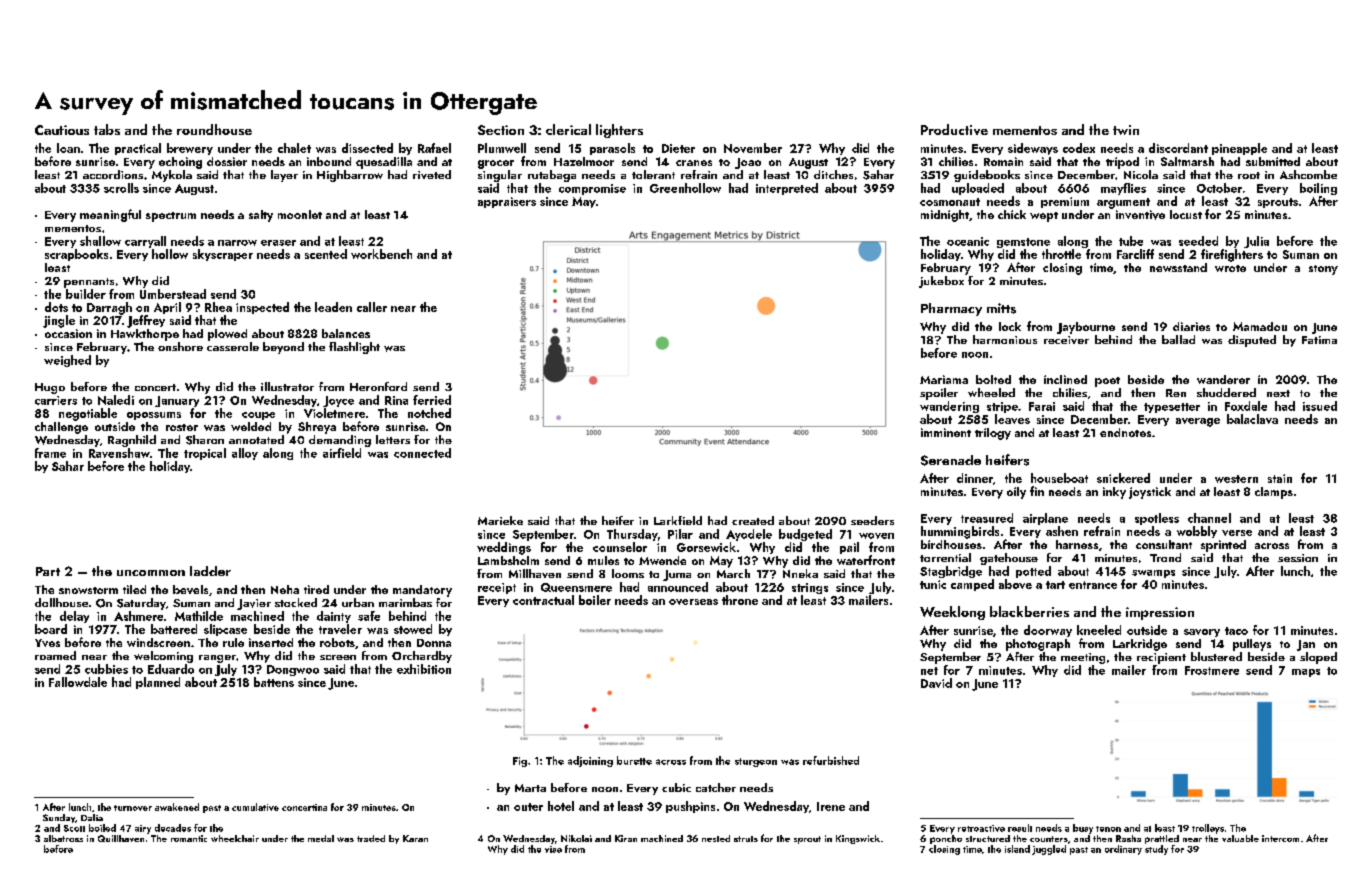 The height and width of the screenshot is (887, 1372). What do you see at coordinates (372, 307) in the screenshot?
I see `caller` at bounding box center [372, 307].
